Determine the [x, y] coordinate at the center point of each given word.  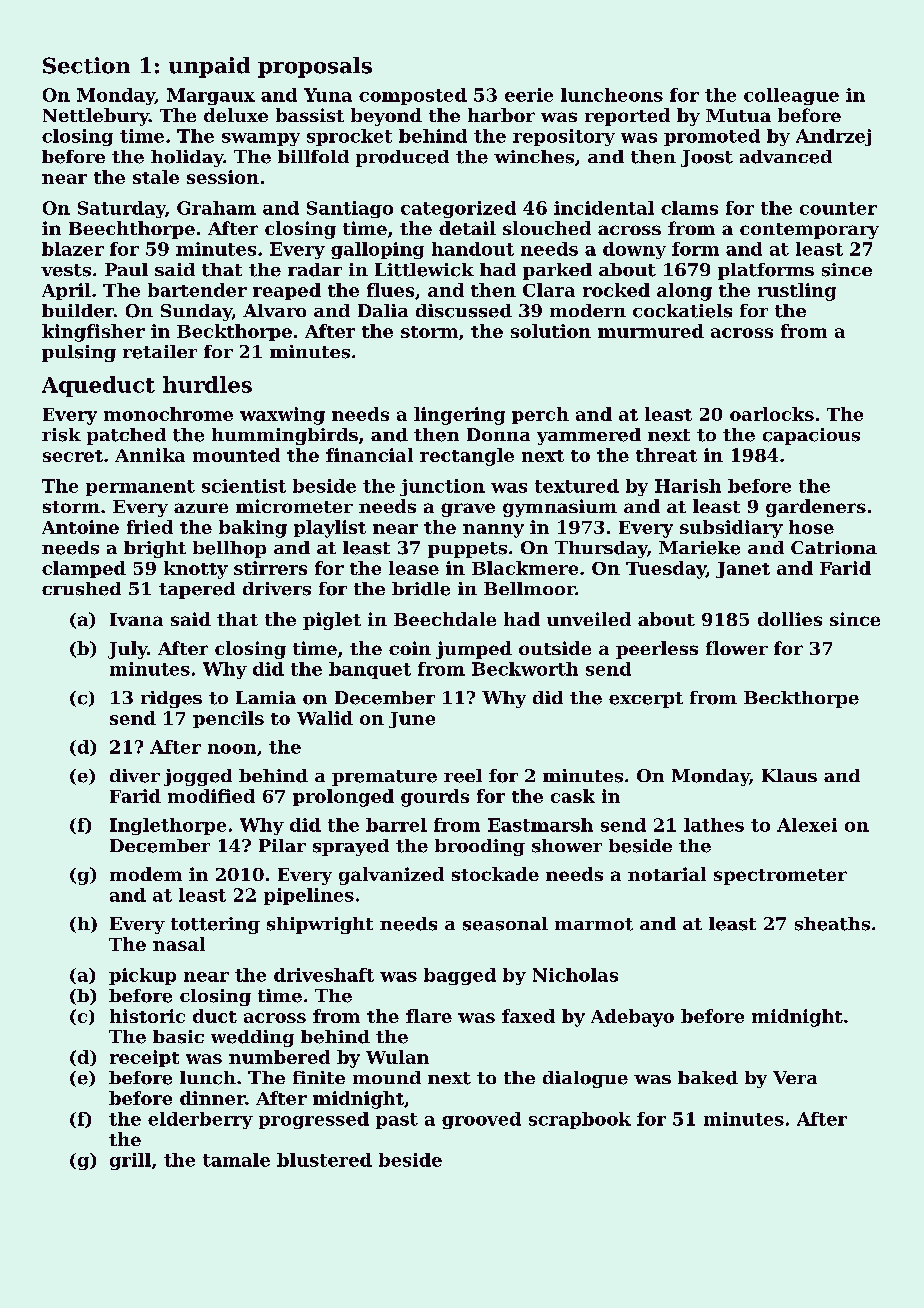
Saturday [121, 209]
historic [147, 1016]
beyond [386, 117]
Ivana [136, 619]
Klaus [789, 775]
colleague [791, 96]
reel [463, 776]
